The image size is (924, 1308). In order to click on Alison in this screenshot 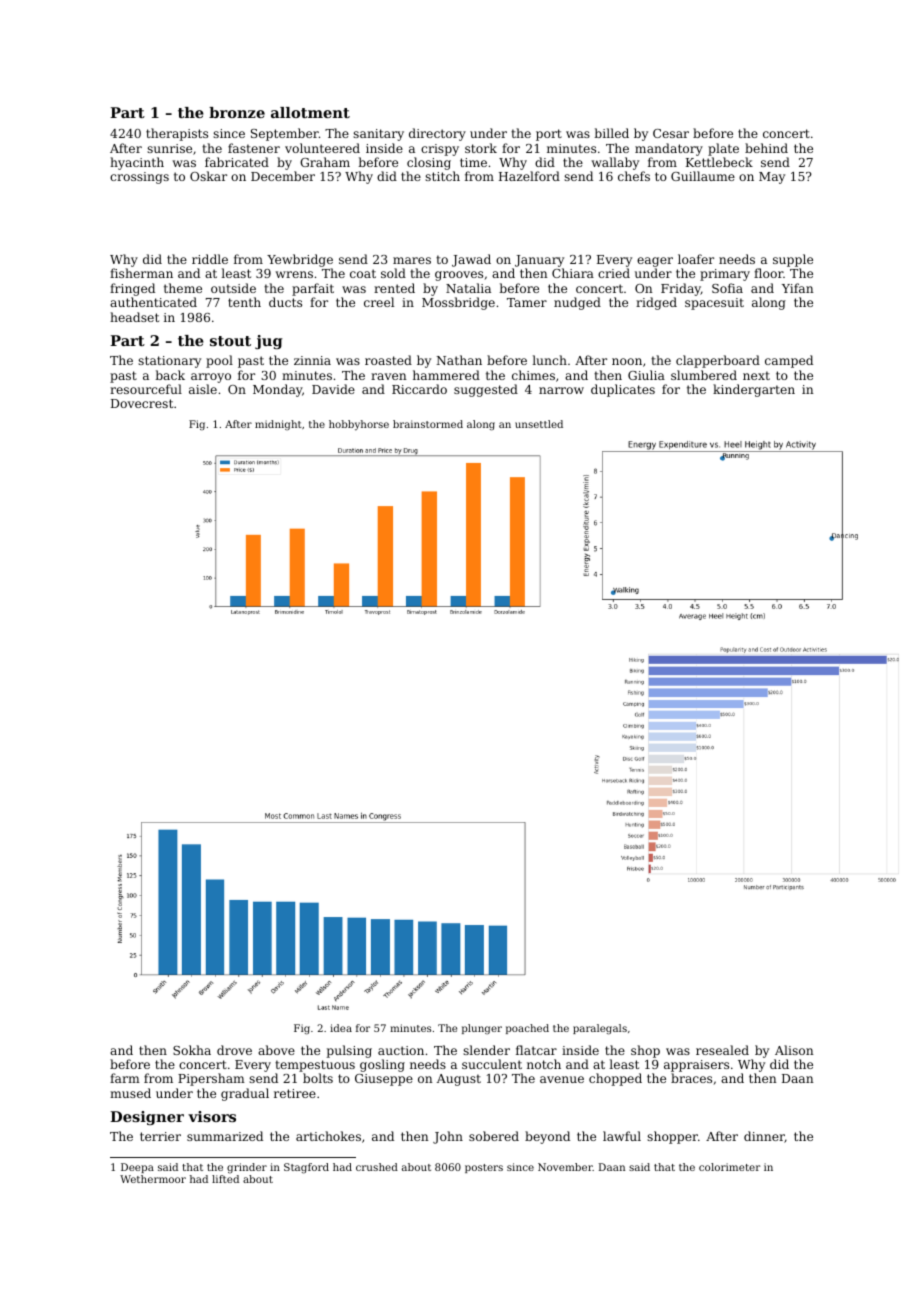, I will do `click(794, 1050)`.
